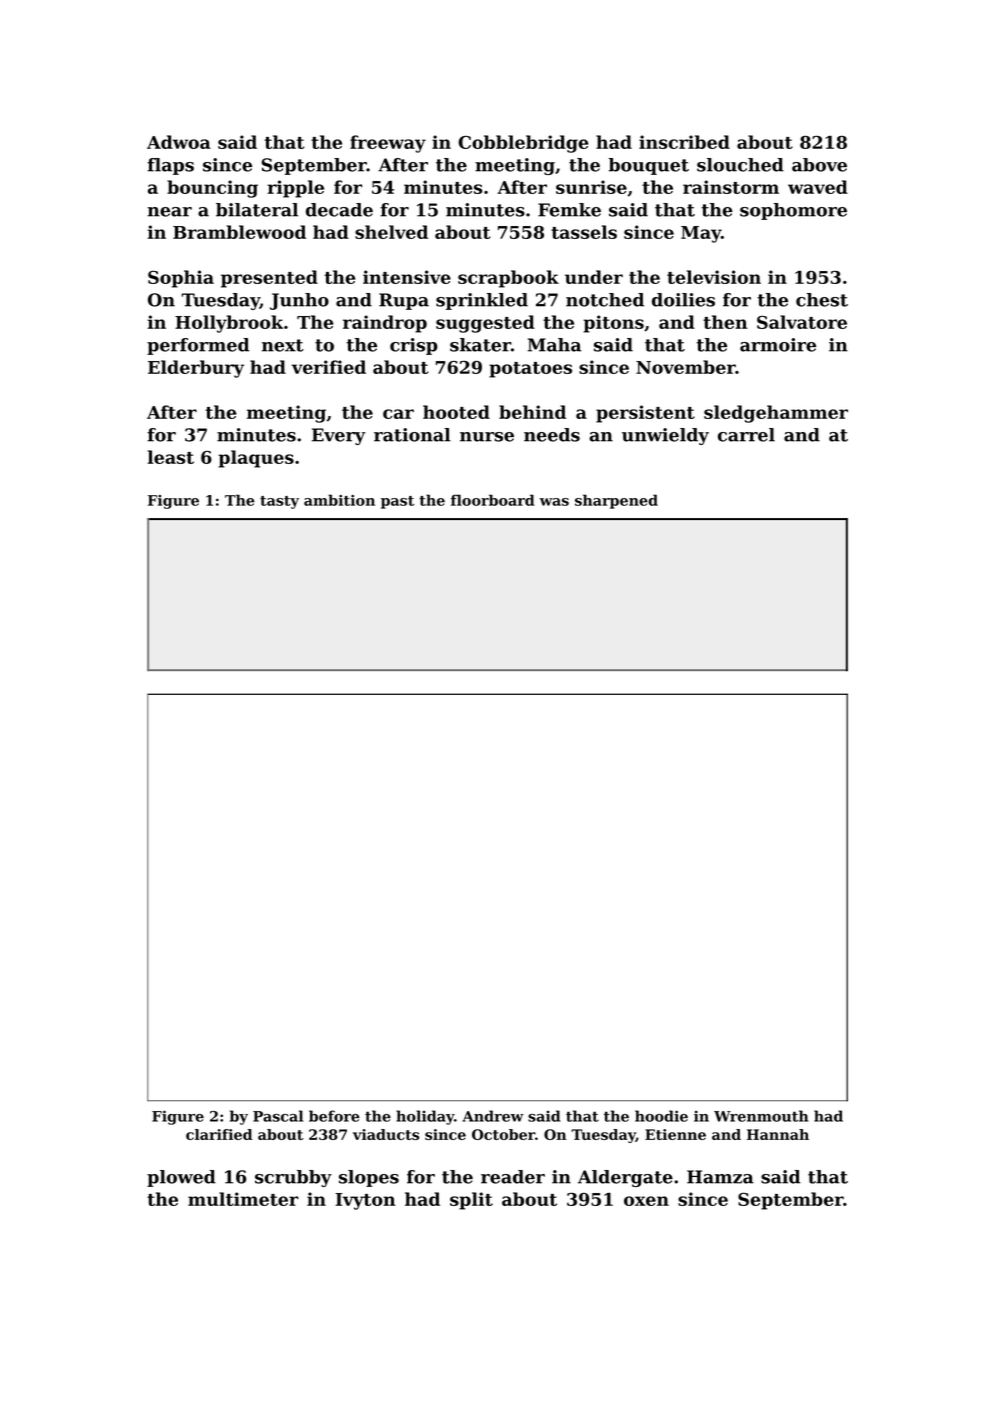 The width and height of the screenshot is (995, 1413). What do you see at coordinates (776, 414) in the screenshot?
I see `sledgehammer` at bounding box center [776, 414].
